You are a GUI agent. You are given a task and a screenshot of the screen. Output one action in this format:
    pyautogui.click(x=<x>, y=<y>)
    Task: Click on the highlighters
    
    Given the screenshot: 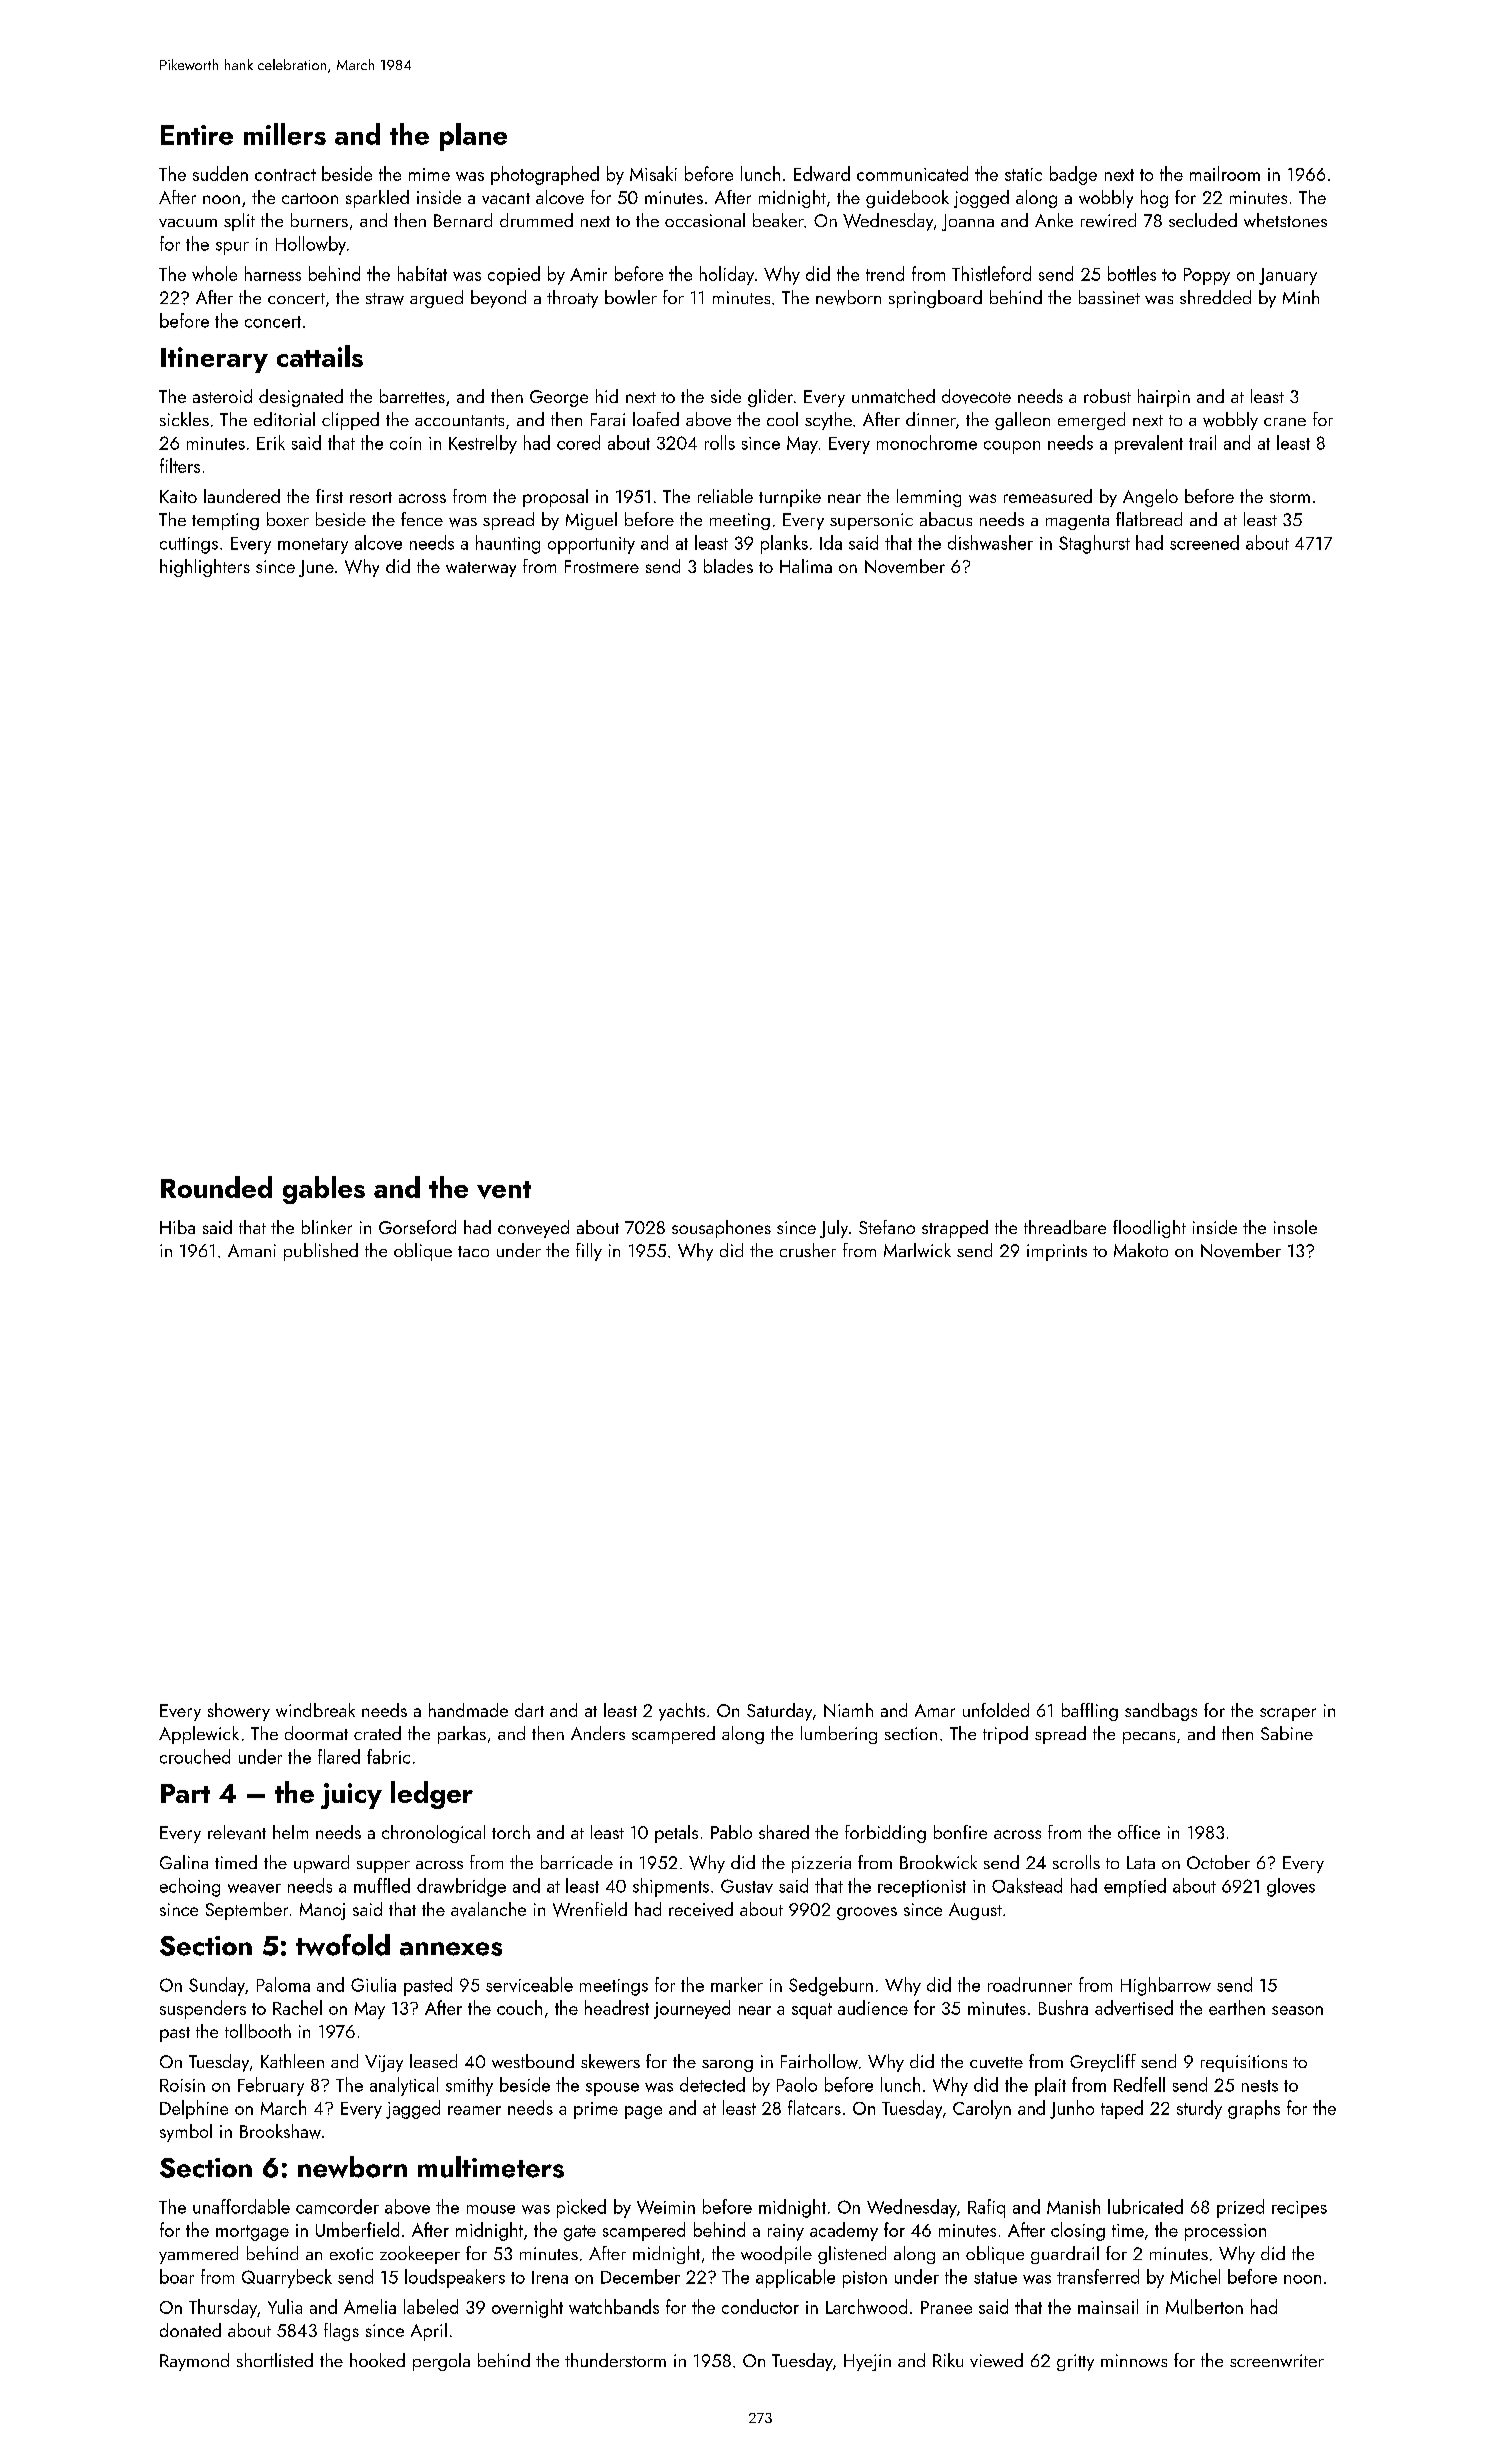 What is the action you would take?
    pyautogui.click(x=205, y=568)
